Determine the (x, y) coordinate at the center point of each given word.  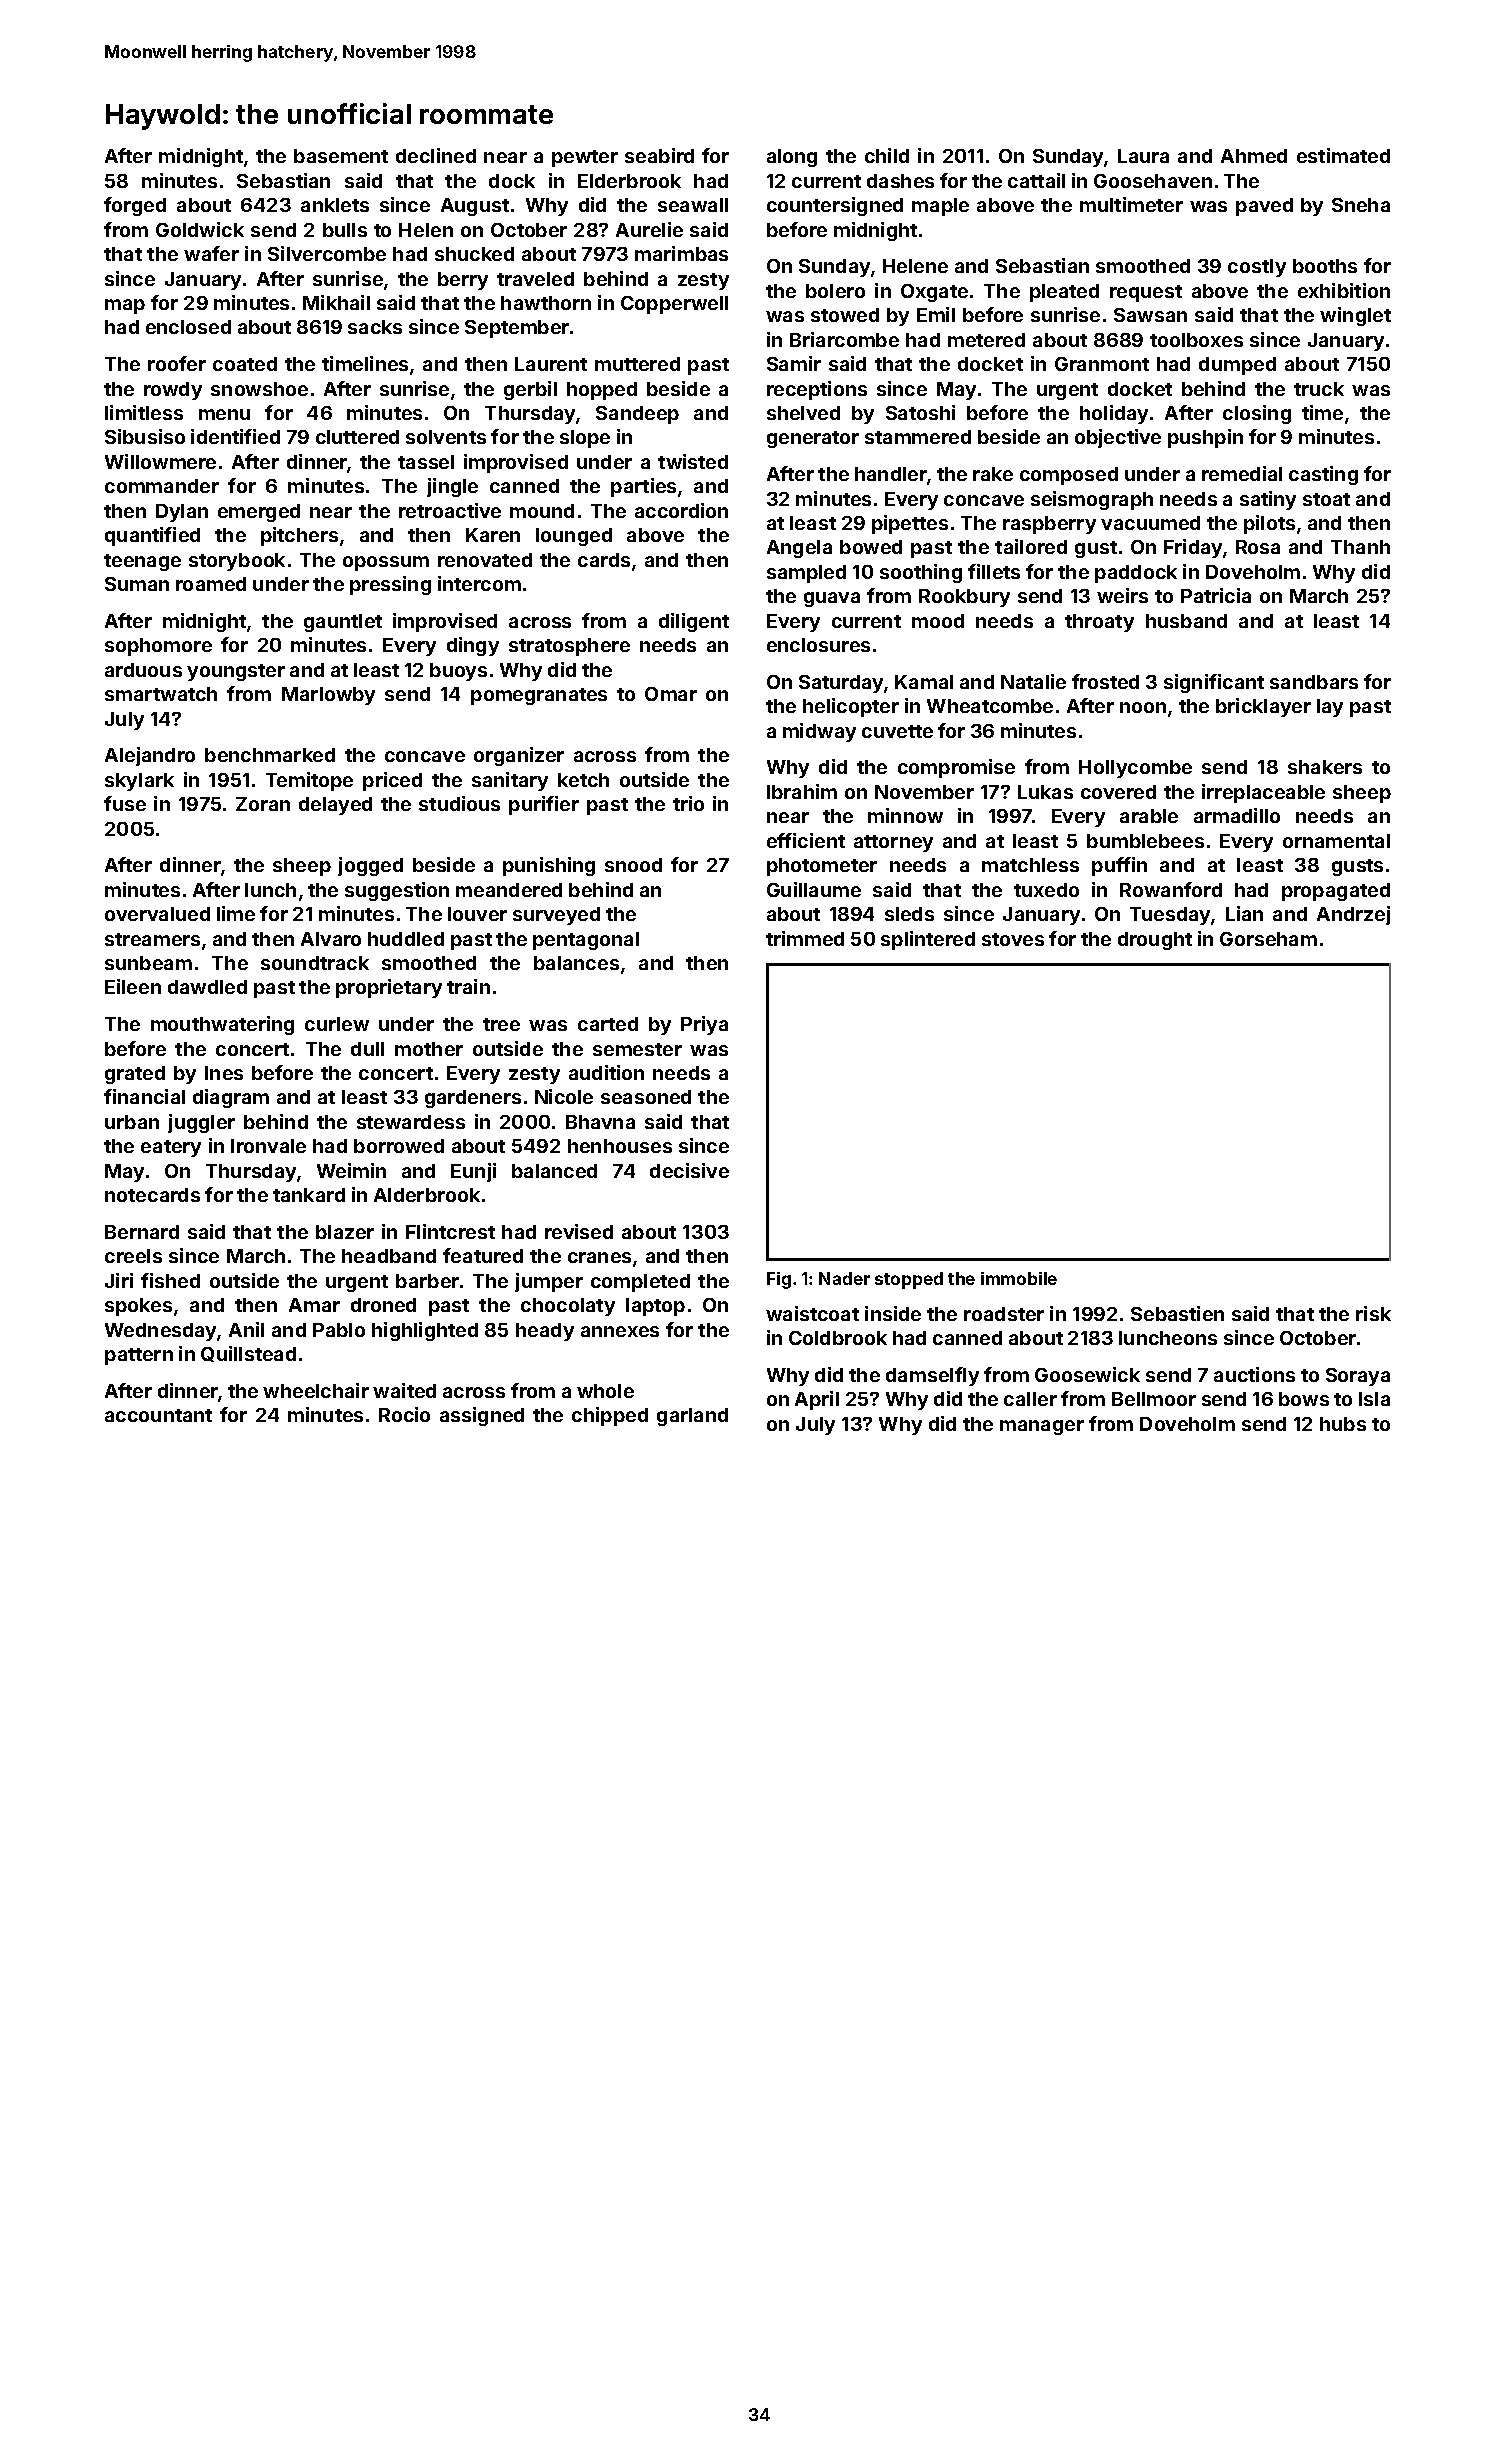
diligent (694, 622)
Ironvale (268, 1146)
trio (688, 803)
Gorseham (1268, 939)
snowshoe (259, 389)
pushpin (1205, 438)
